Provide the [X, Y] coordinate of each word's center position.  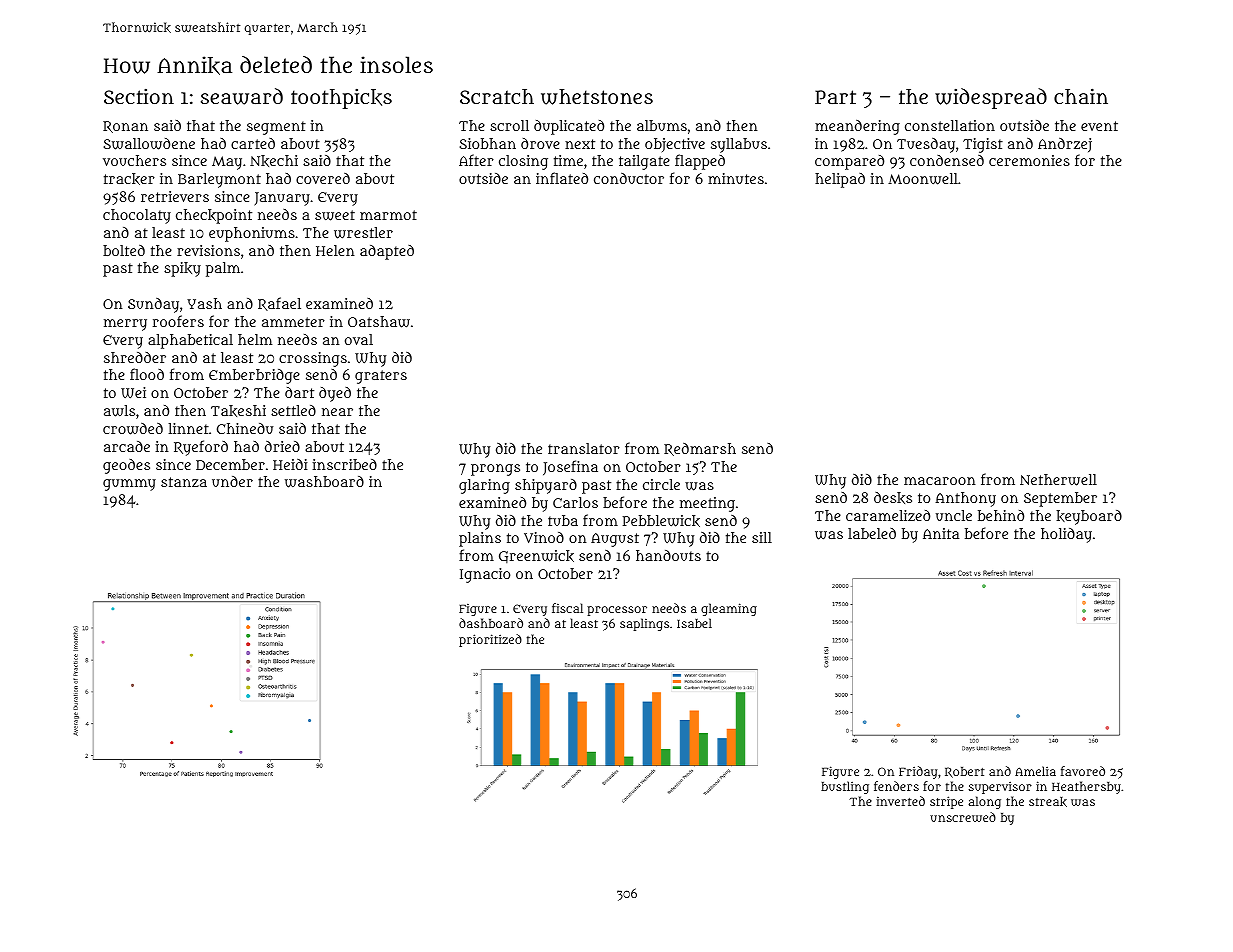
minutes [736, 178]
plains [480, 539]
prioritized [490, 640]
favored [1083, 771]
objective [675, 145]
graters [381, 377]
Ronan [125, 127]
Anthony [965, 499]
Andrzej [1065, 145]
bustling [845, 787]
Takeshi [238, 411]
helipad [840, 180]
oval [359, 339]
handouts [668, 555]
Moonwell [923, 179]
